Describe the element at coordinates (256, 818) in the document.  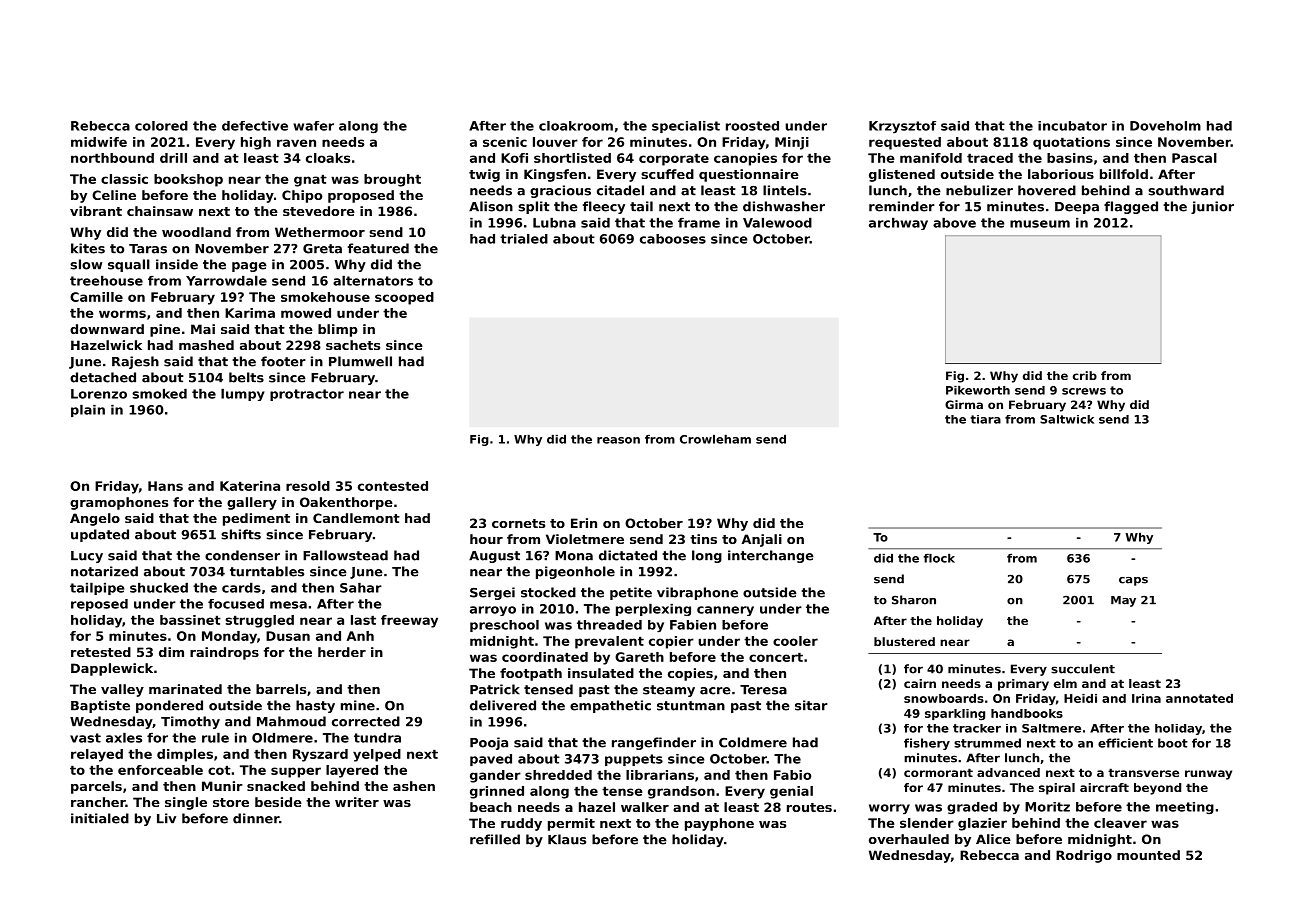
I see `dinner` at that location.
